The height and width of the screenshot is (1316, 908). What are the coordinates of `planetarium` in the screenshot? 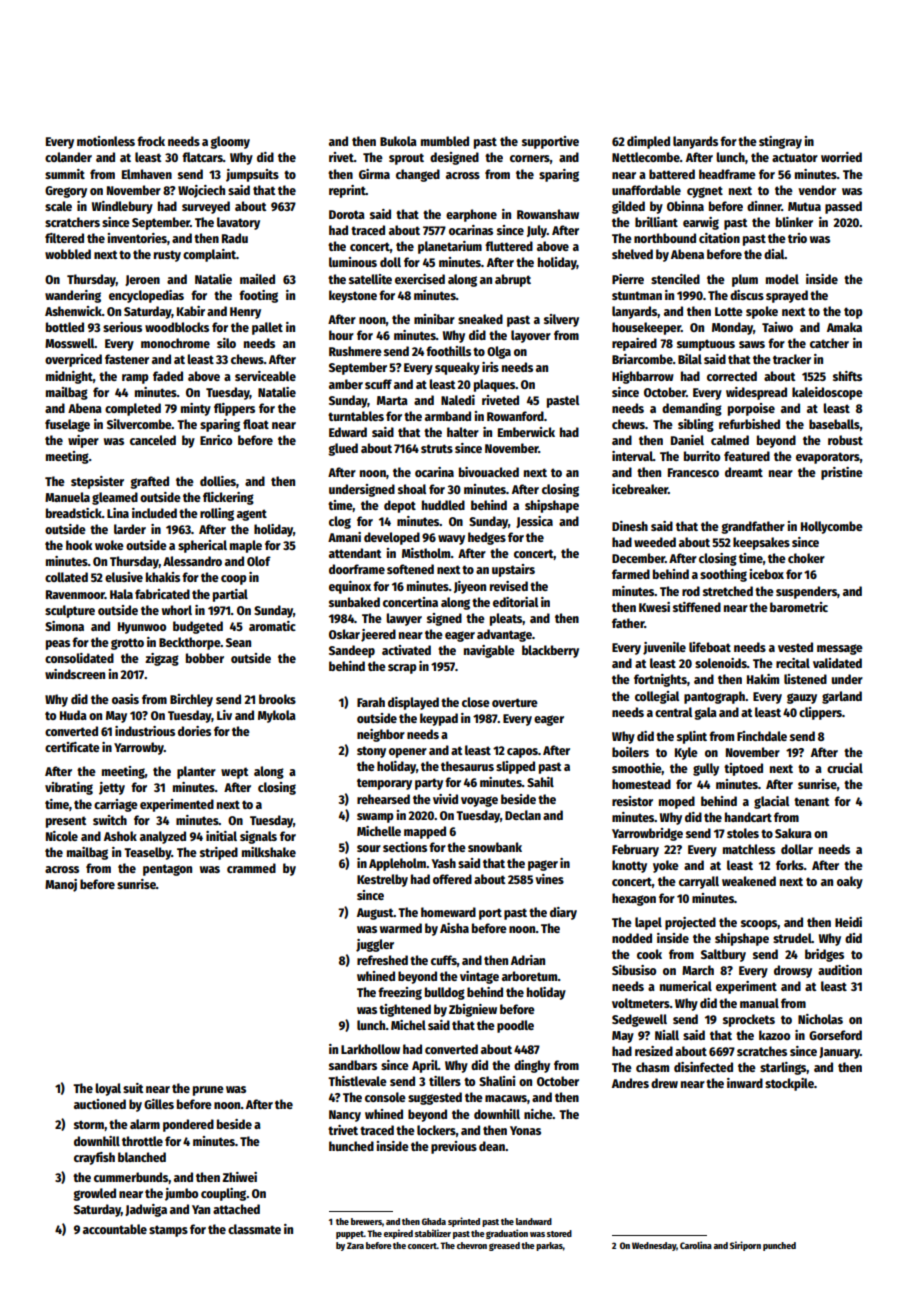 It's located at (450, 247).
